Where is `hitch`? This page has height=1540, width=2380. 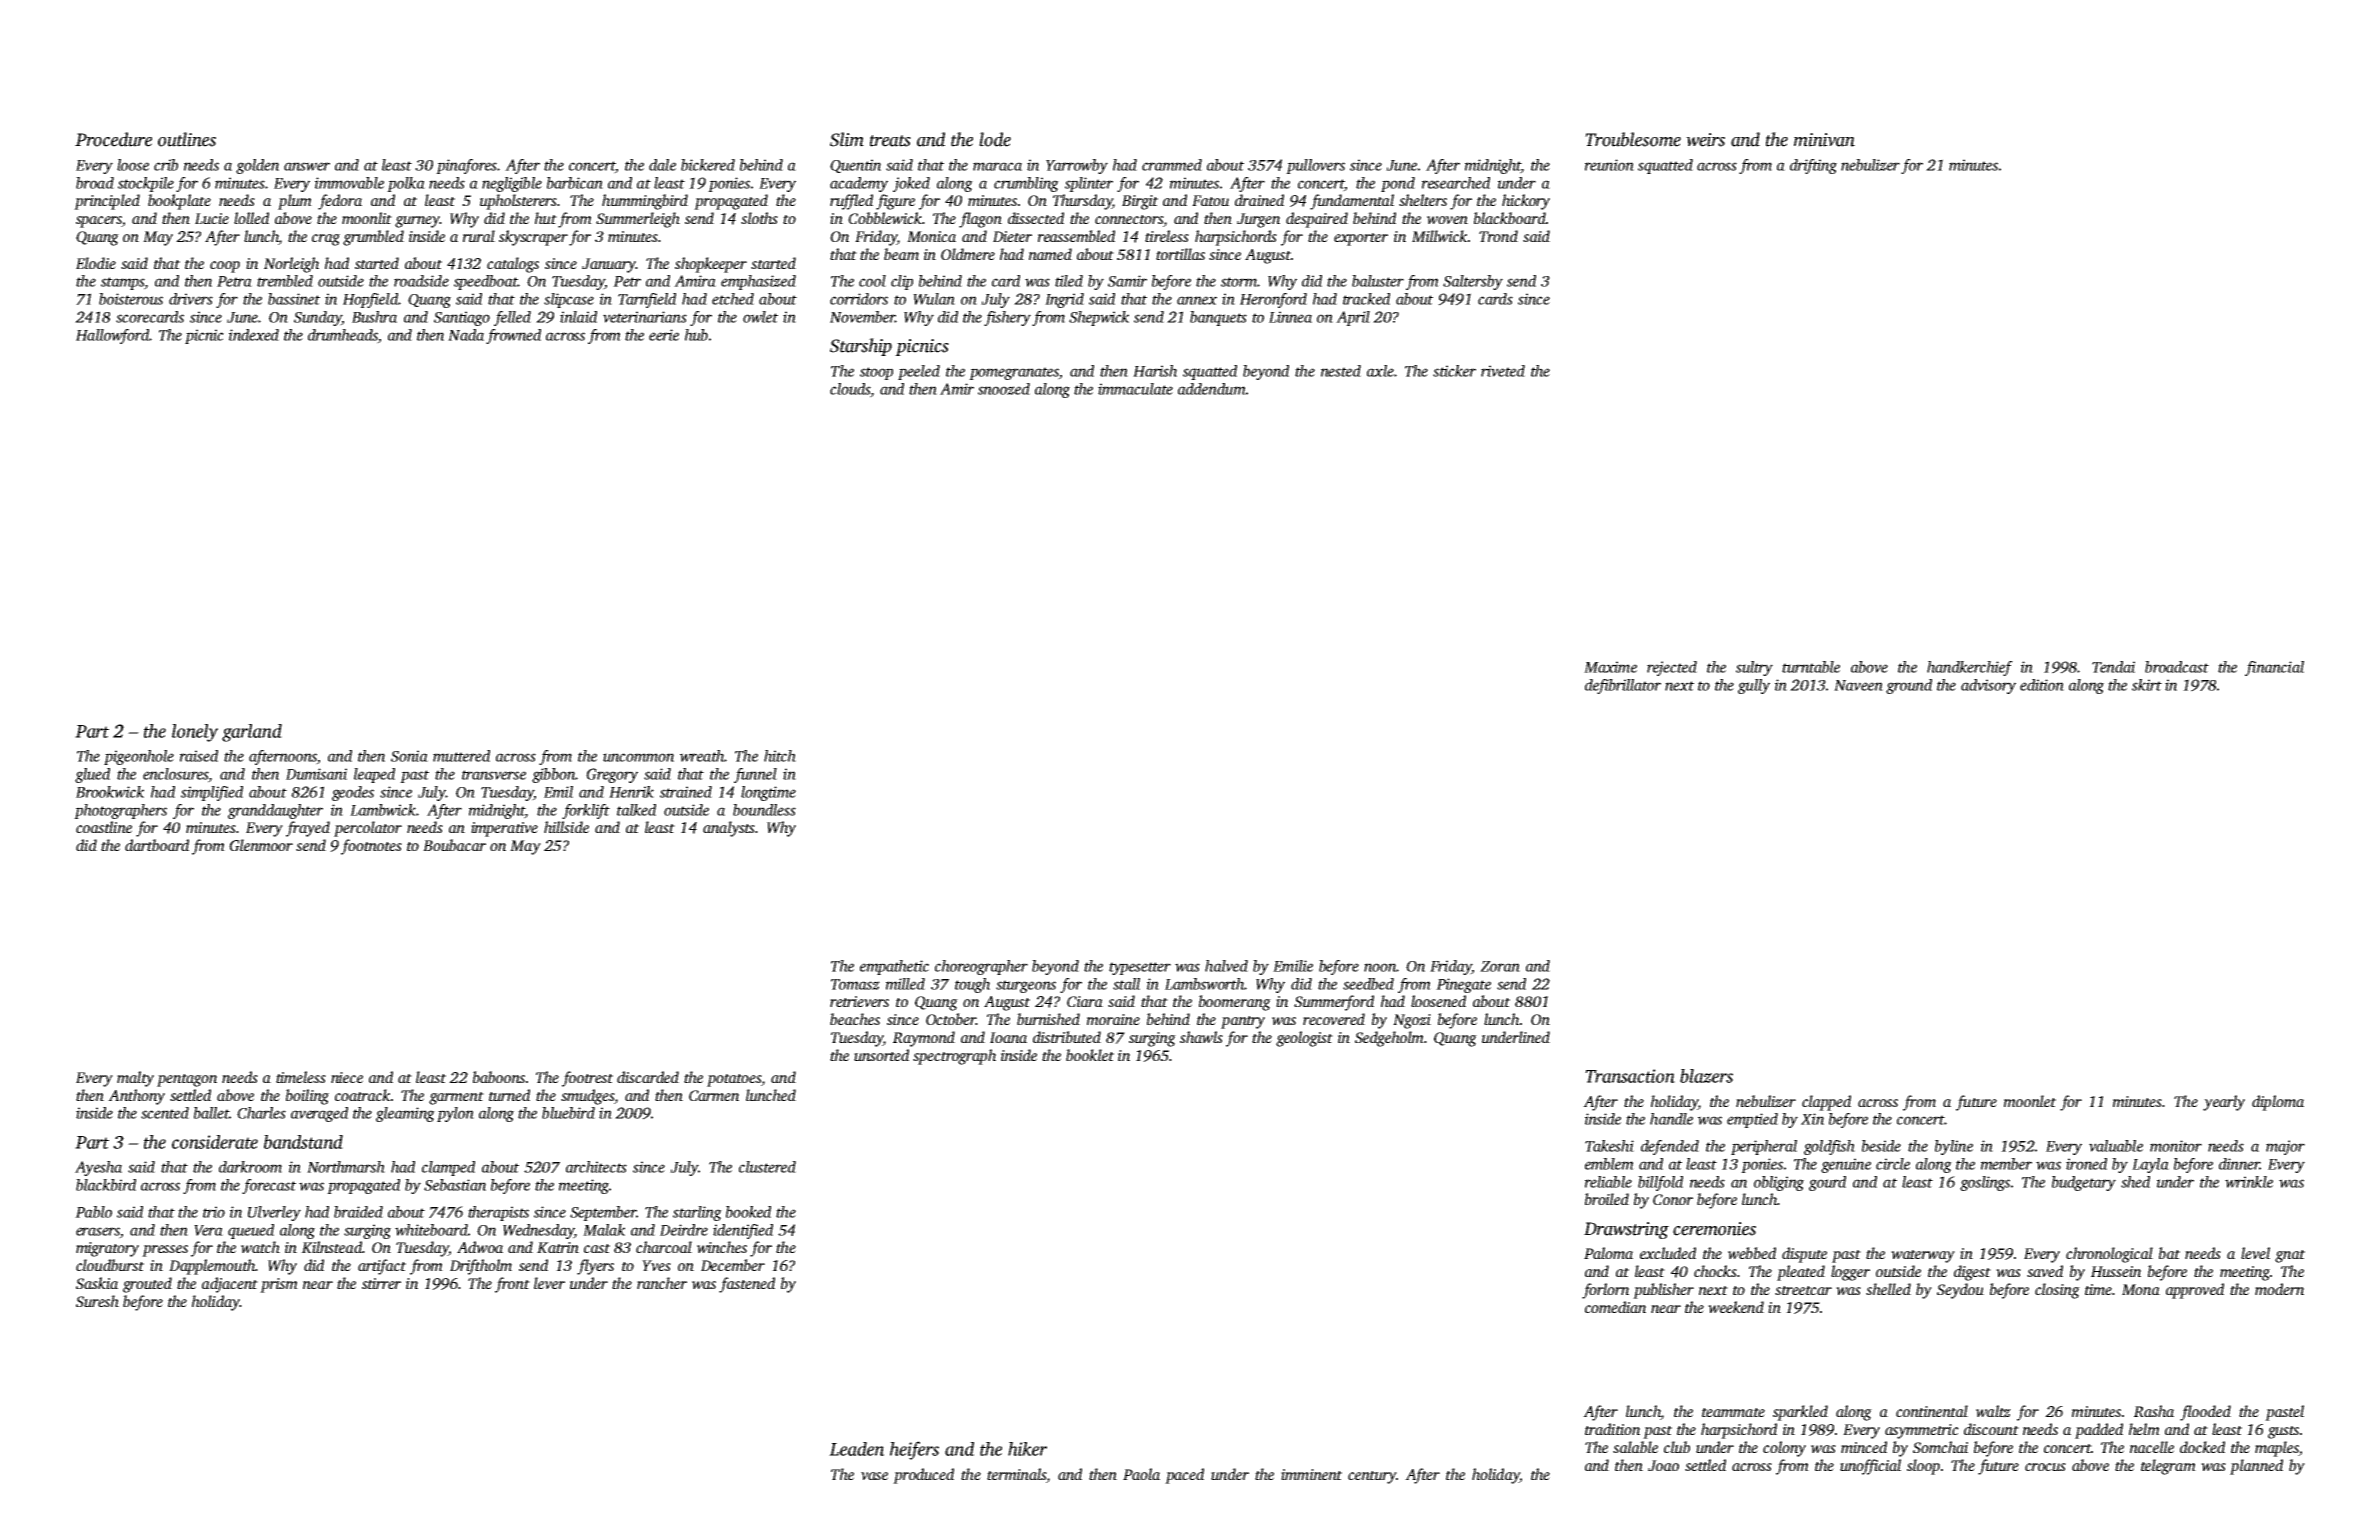 hitch is located at coordinates (780, 756).
